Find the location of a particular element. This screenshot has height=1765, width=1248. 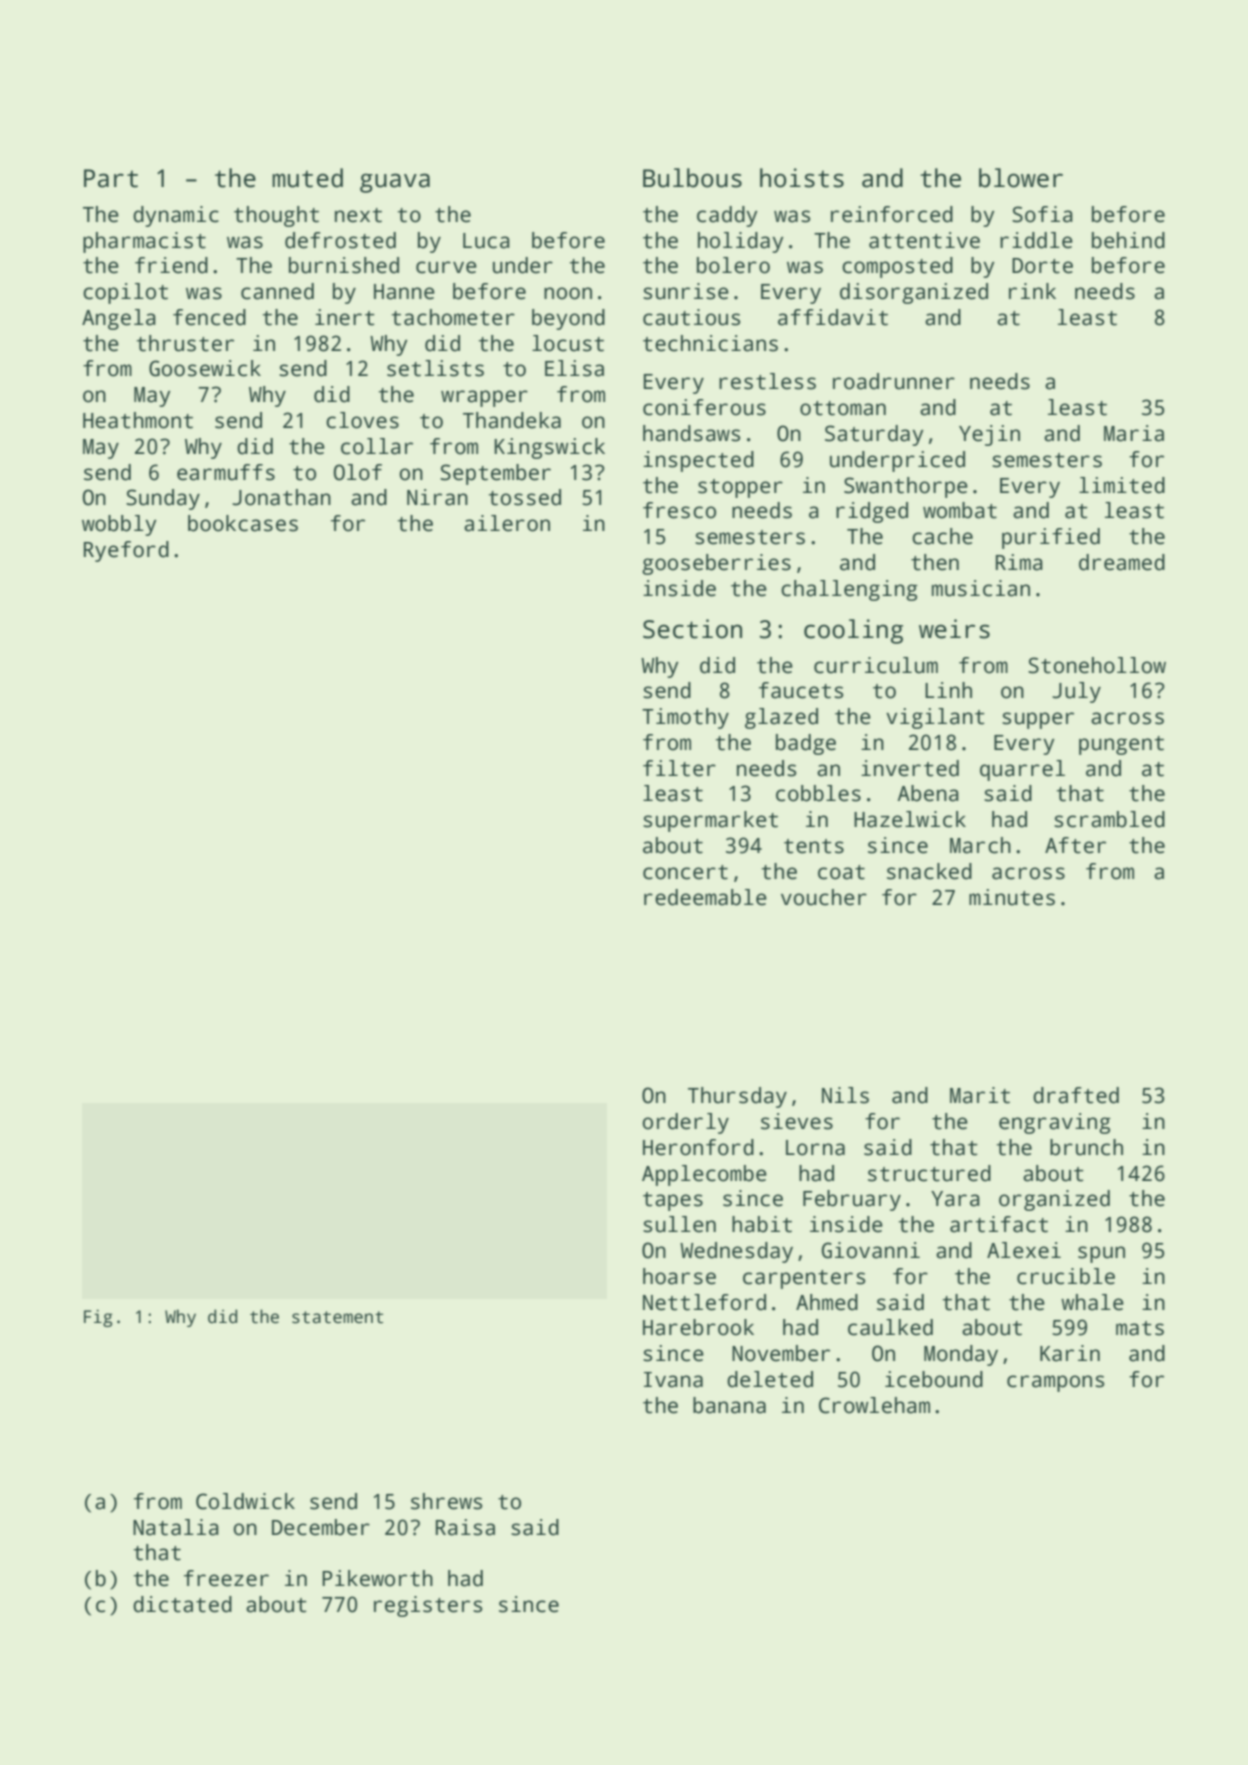

Coldwick is located at coordinates (245, 1501).
